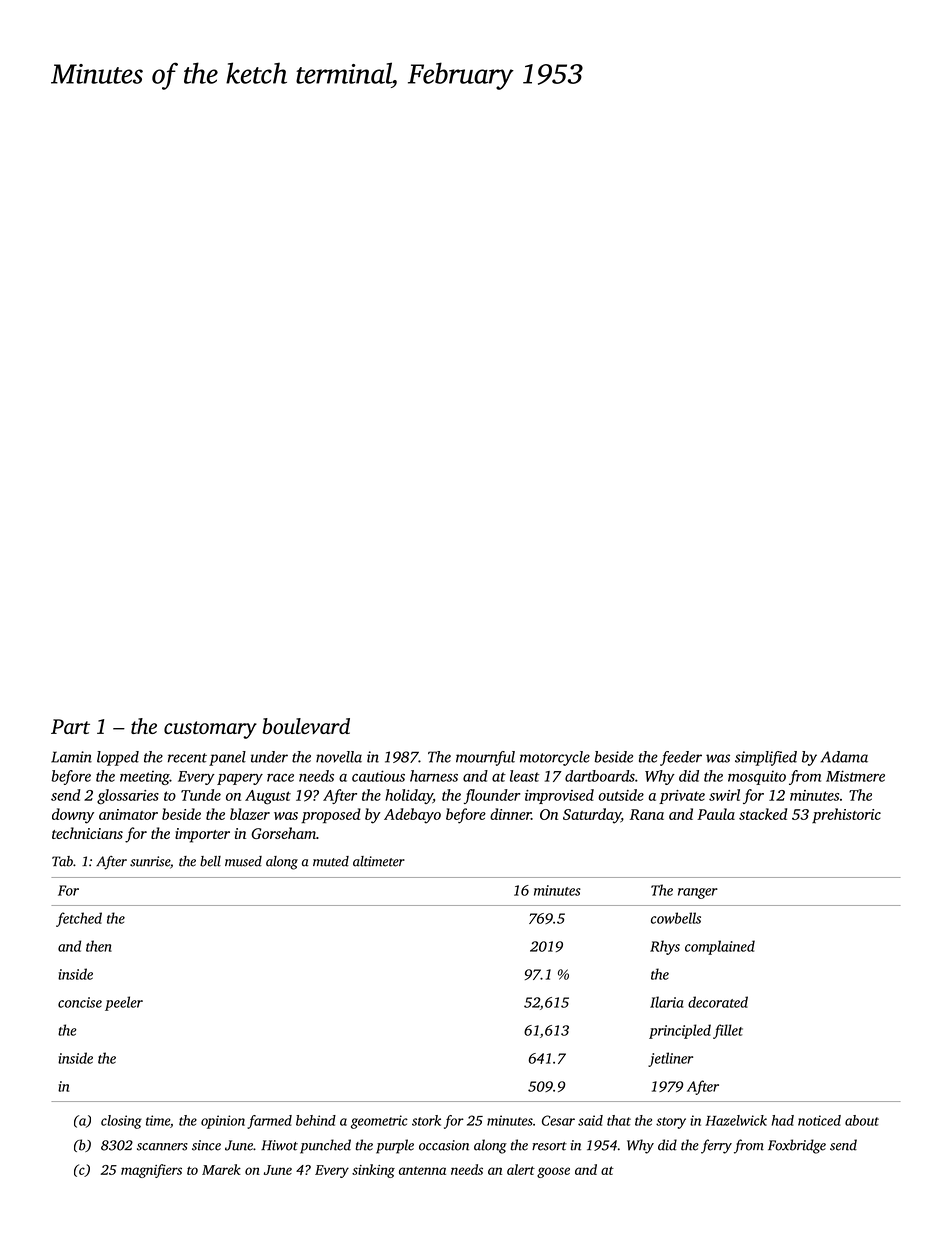 Image resolution: width=952 pixels, height=1233 pixels. Describe the element at coordinates (667, 1002) in the document. I see `Ilaria` at that location.
